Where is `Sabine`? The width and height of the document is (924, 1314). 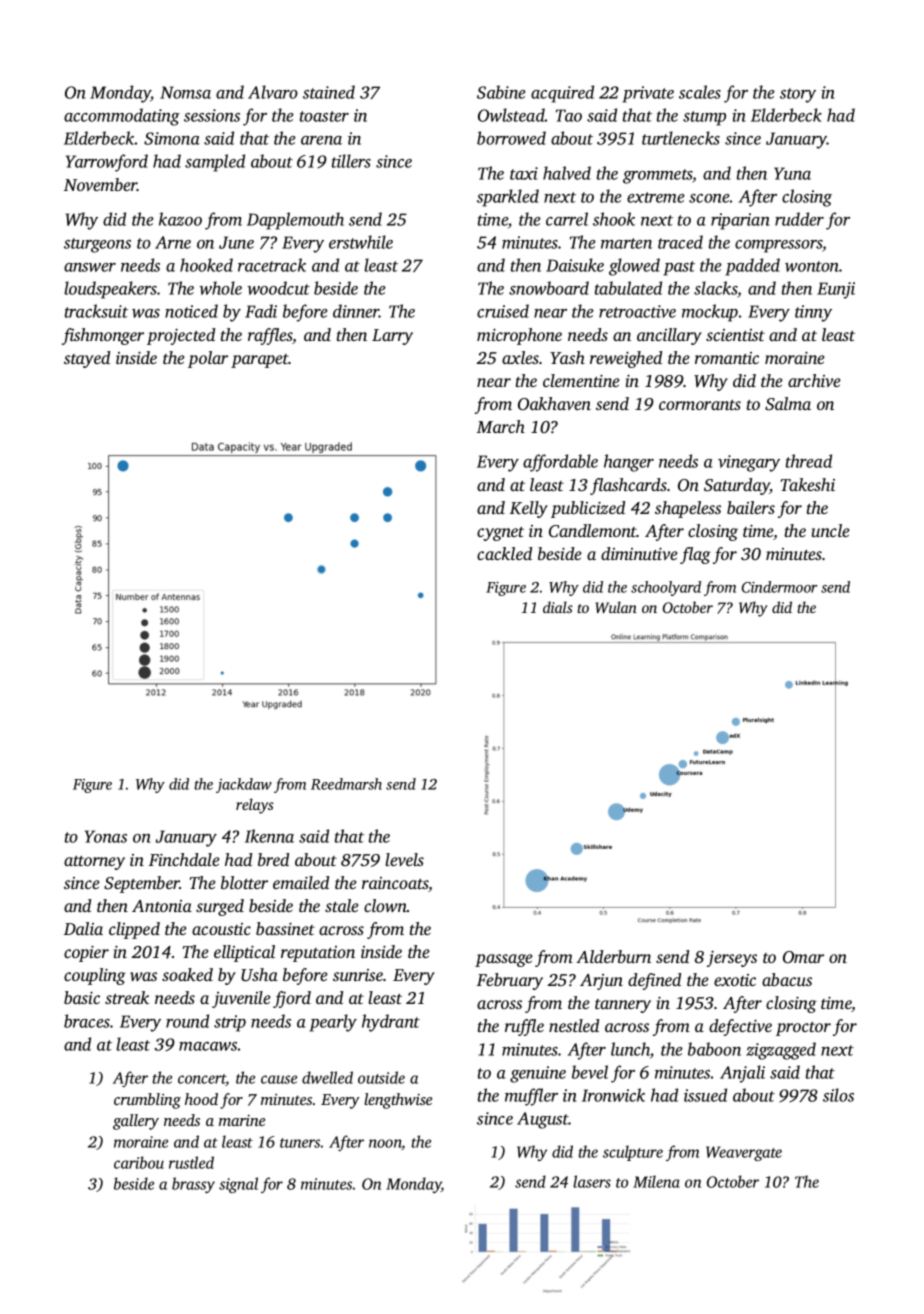
Sabine is located at coordinates (501, 92).
